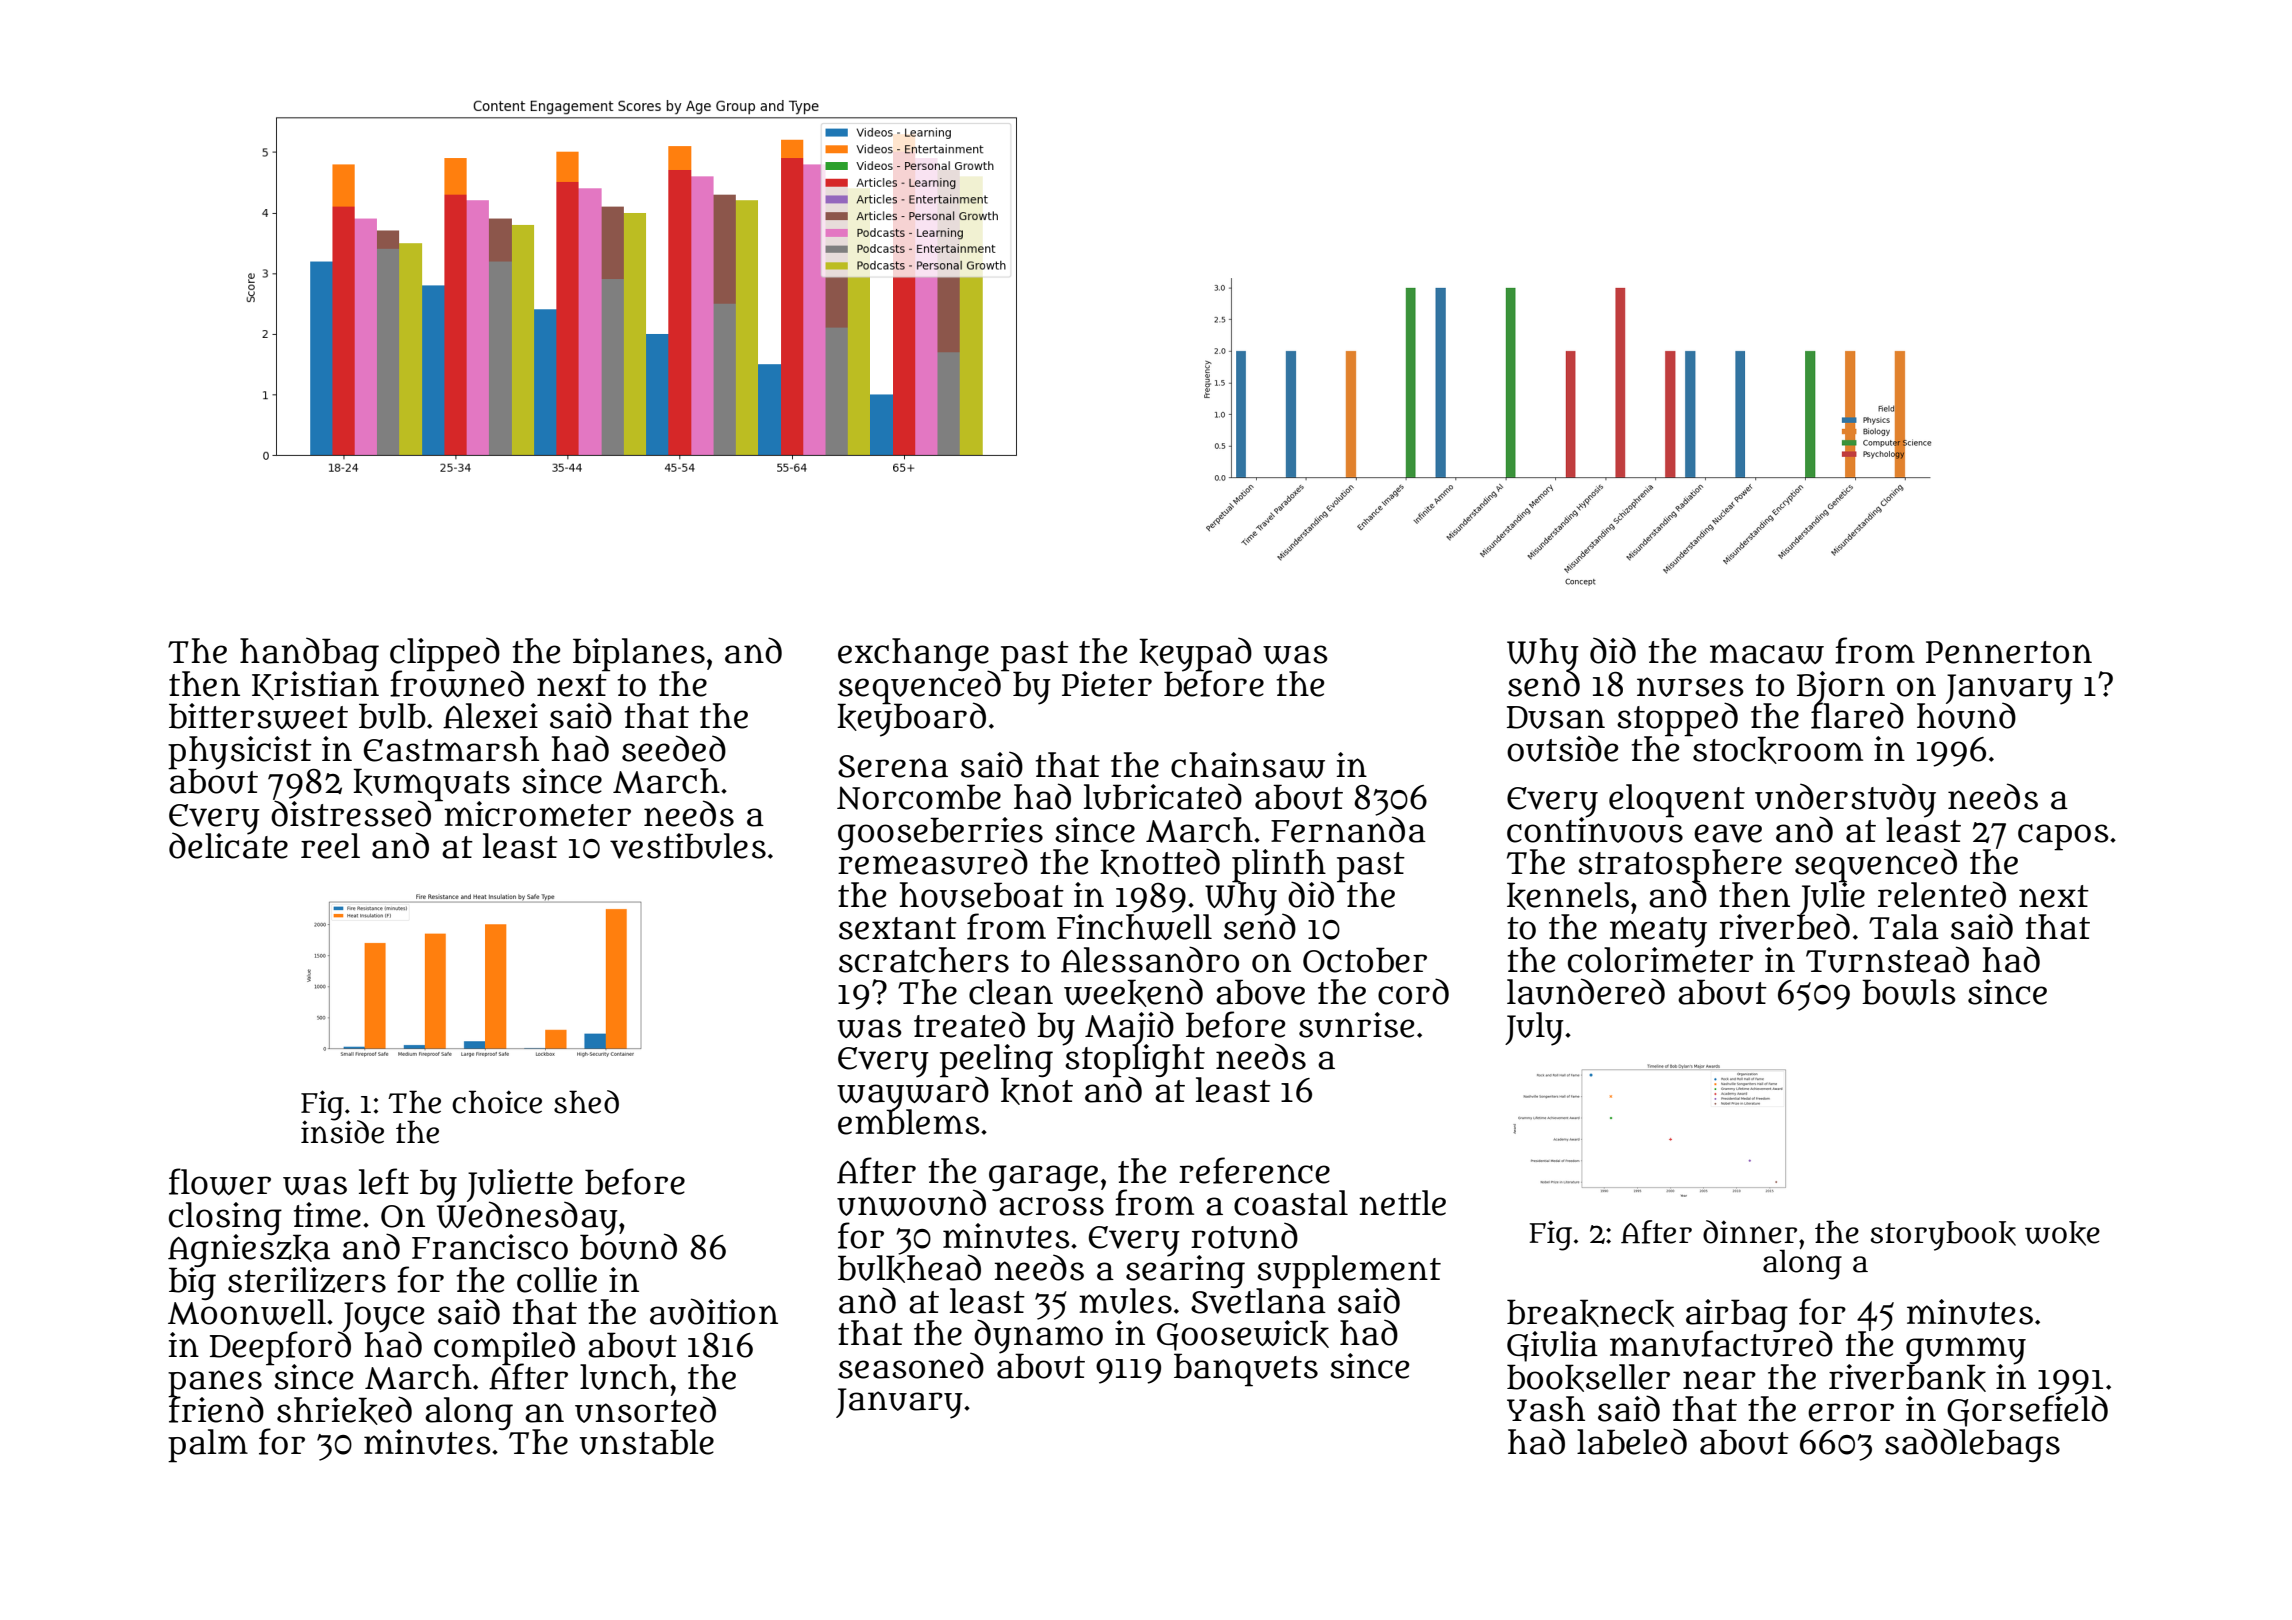 The width and height of the screenshot is (2292, 1620). Describe the element at coordinates (1966, 716) in the screenshot. I see `hound` at that location.
